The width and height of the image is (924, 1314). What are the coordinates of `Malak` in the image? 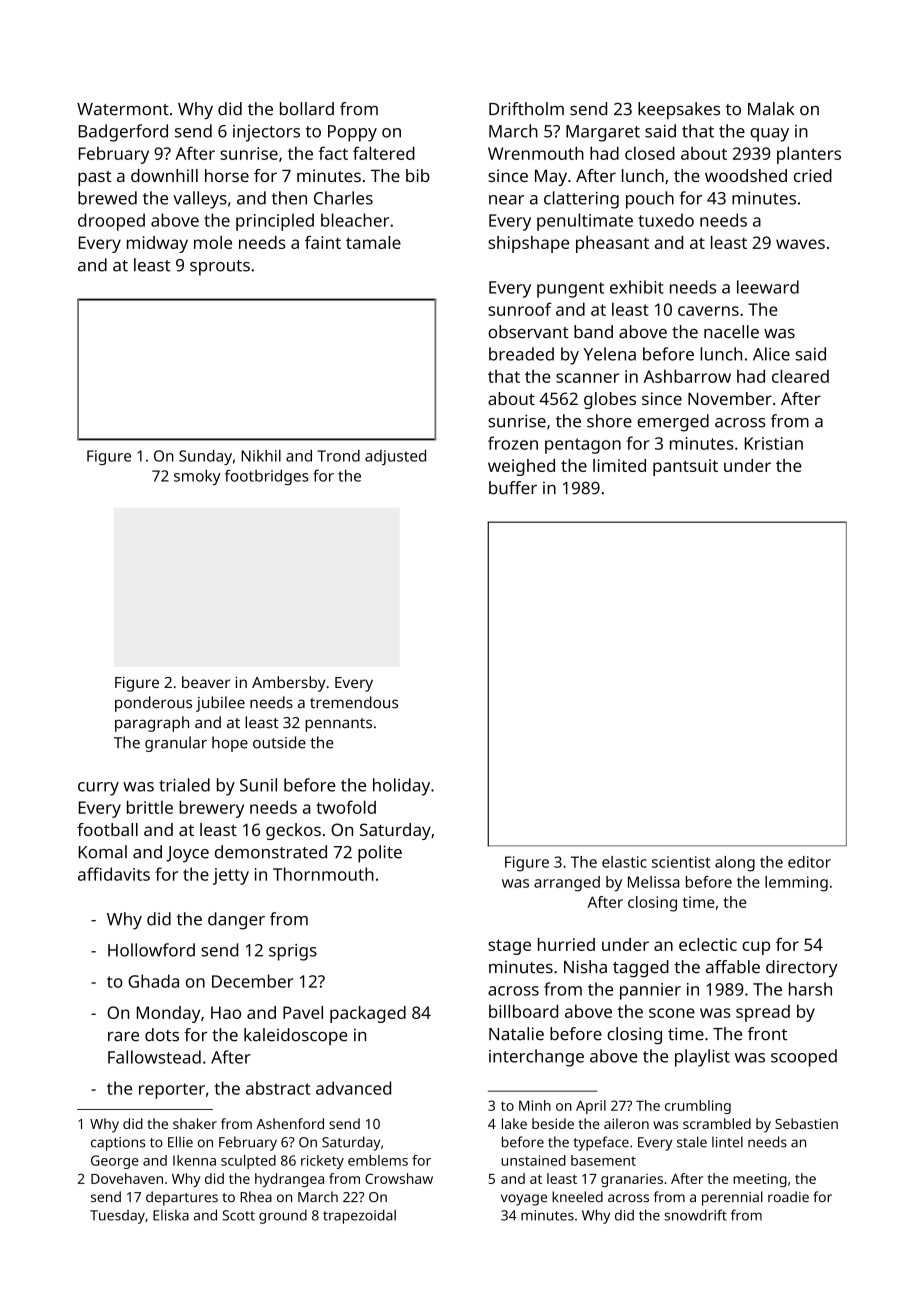 It's located at (771, 109).
